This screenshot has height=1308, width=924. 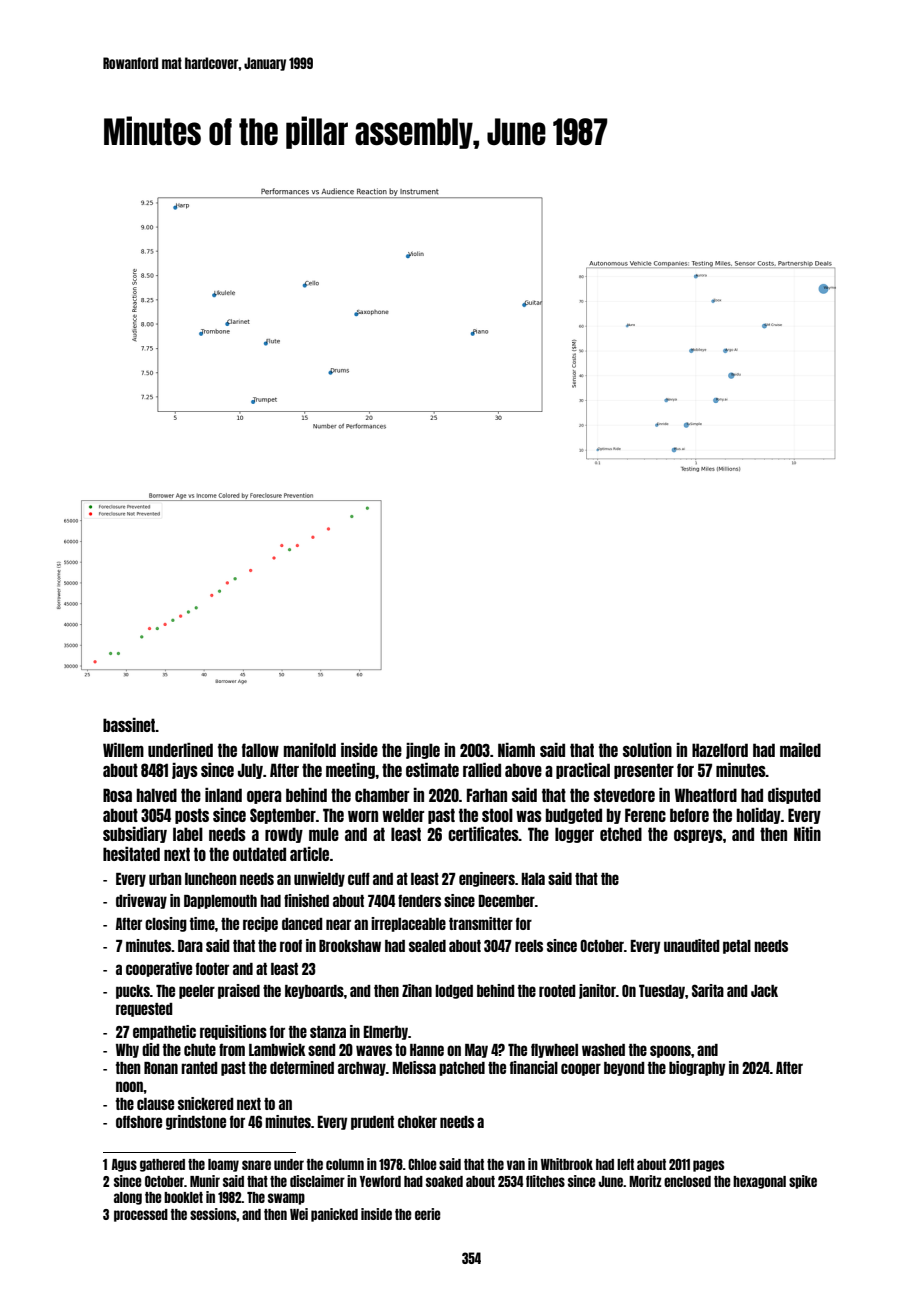 What do you see at coordinates (423, 751) in the screenshot?
I see `jingle` at bounding box center [423, 751].
